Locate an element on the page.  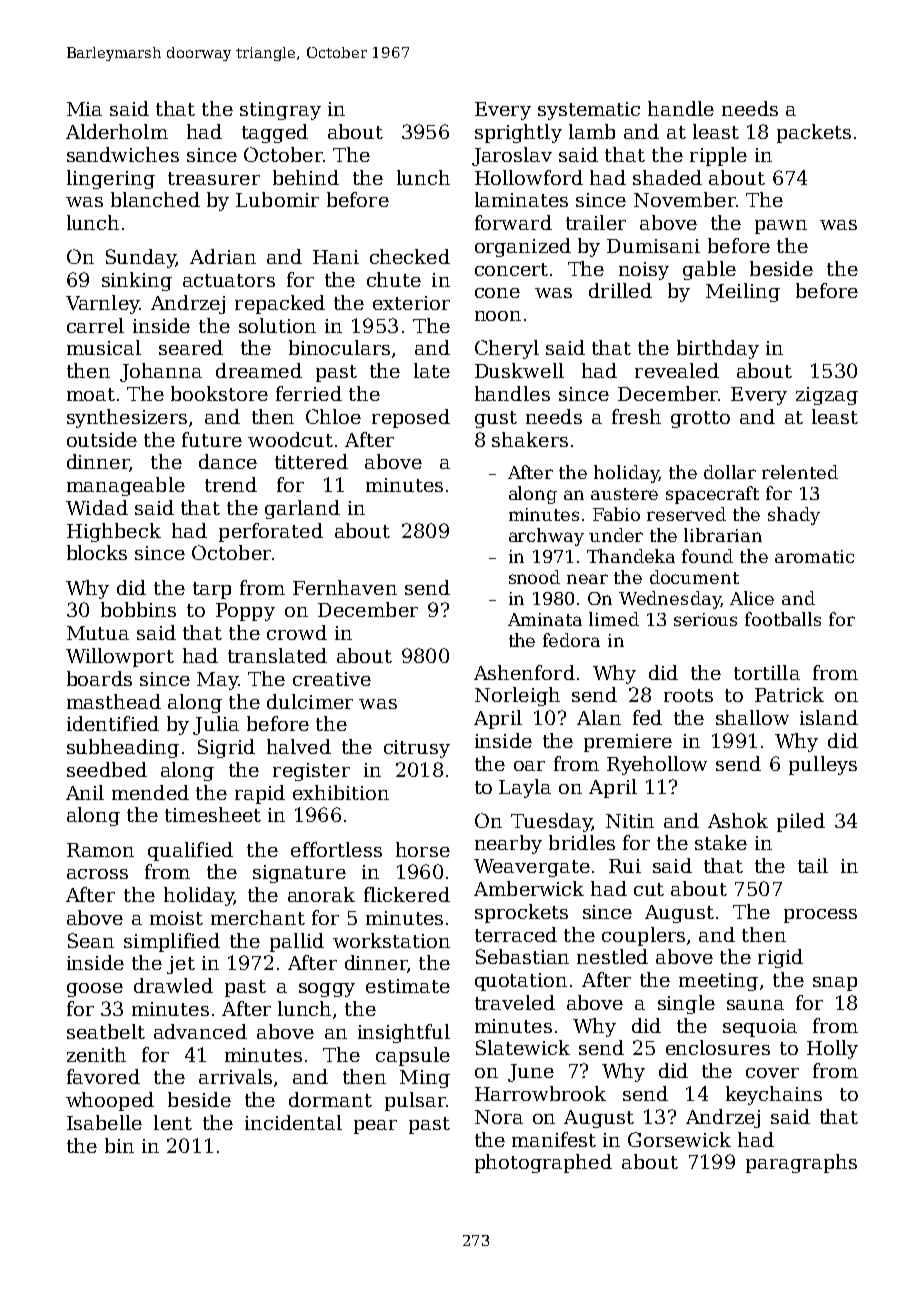
document is located at coordinates (694, 577).
